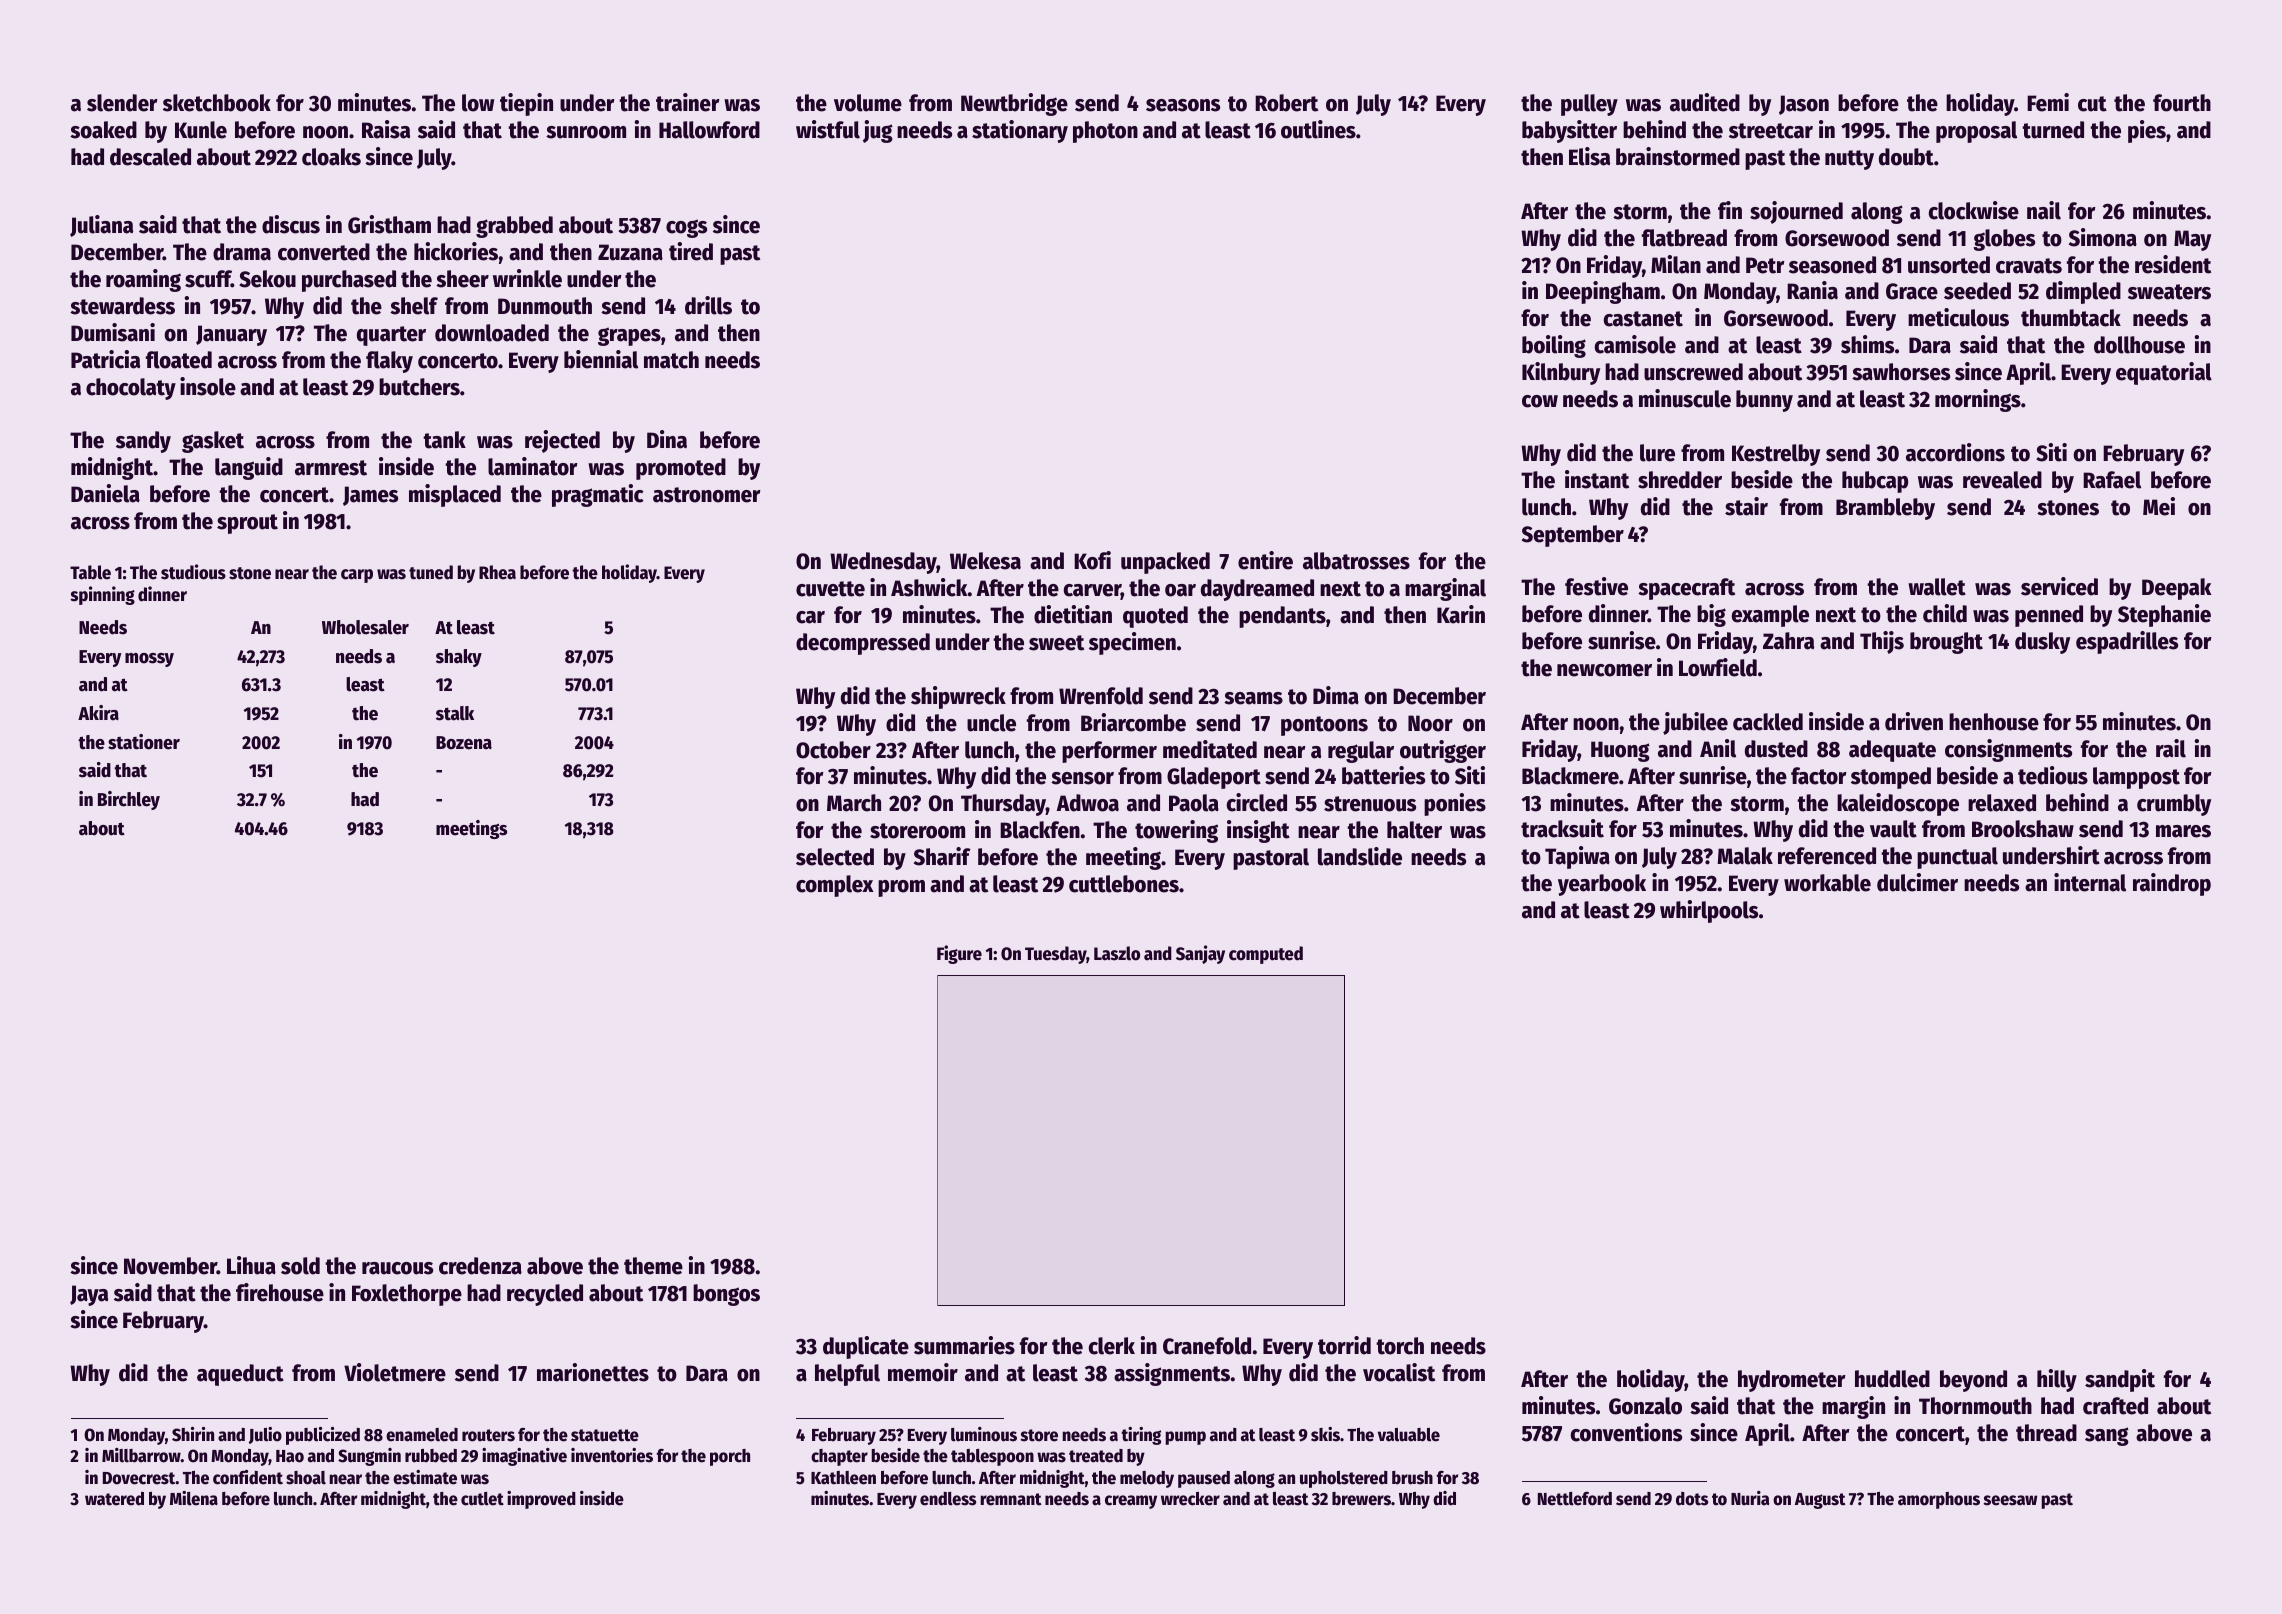  Describe the element at coordinates (1318, 129) in the screenshot. I see `outlines` at that location.
